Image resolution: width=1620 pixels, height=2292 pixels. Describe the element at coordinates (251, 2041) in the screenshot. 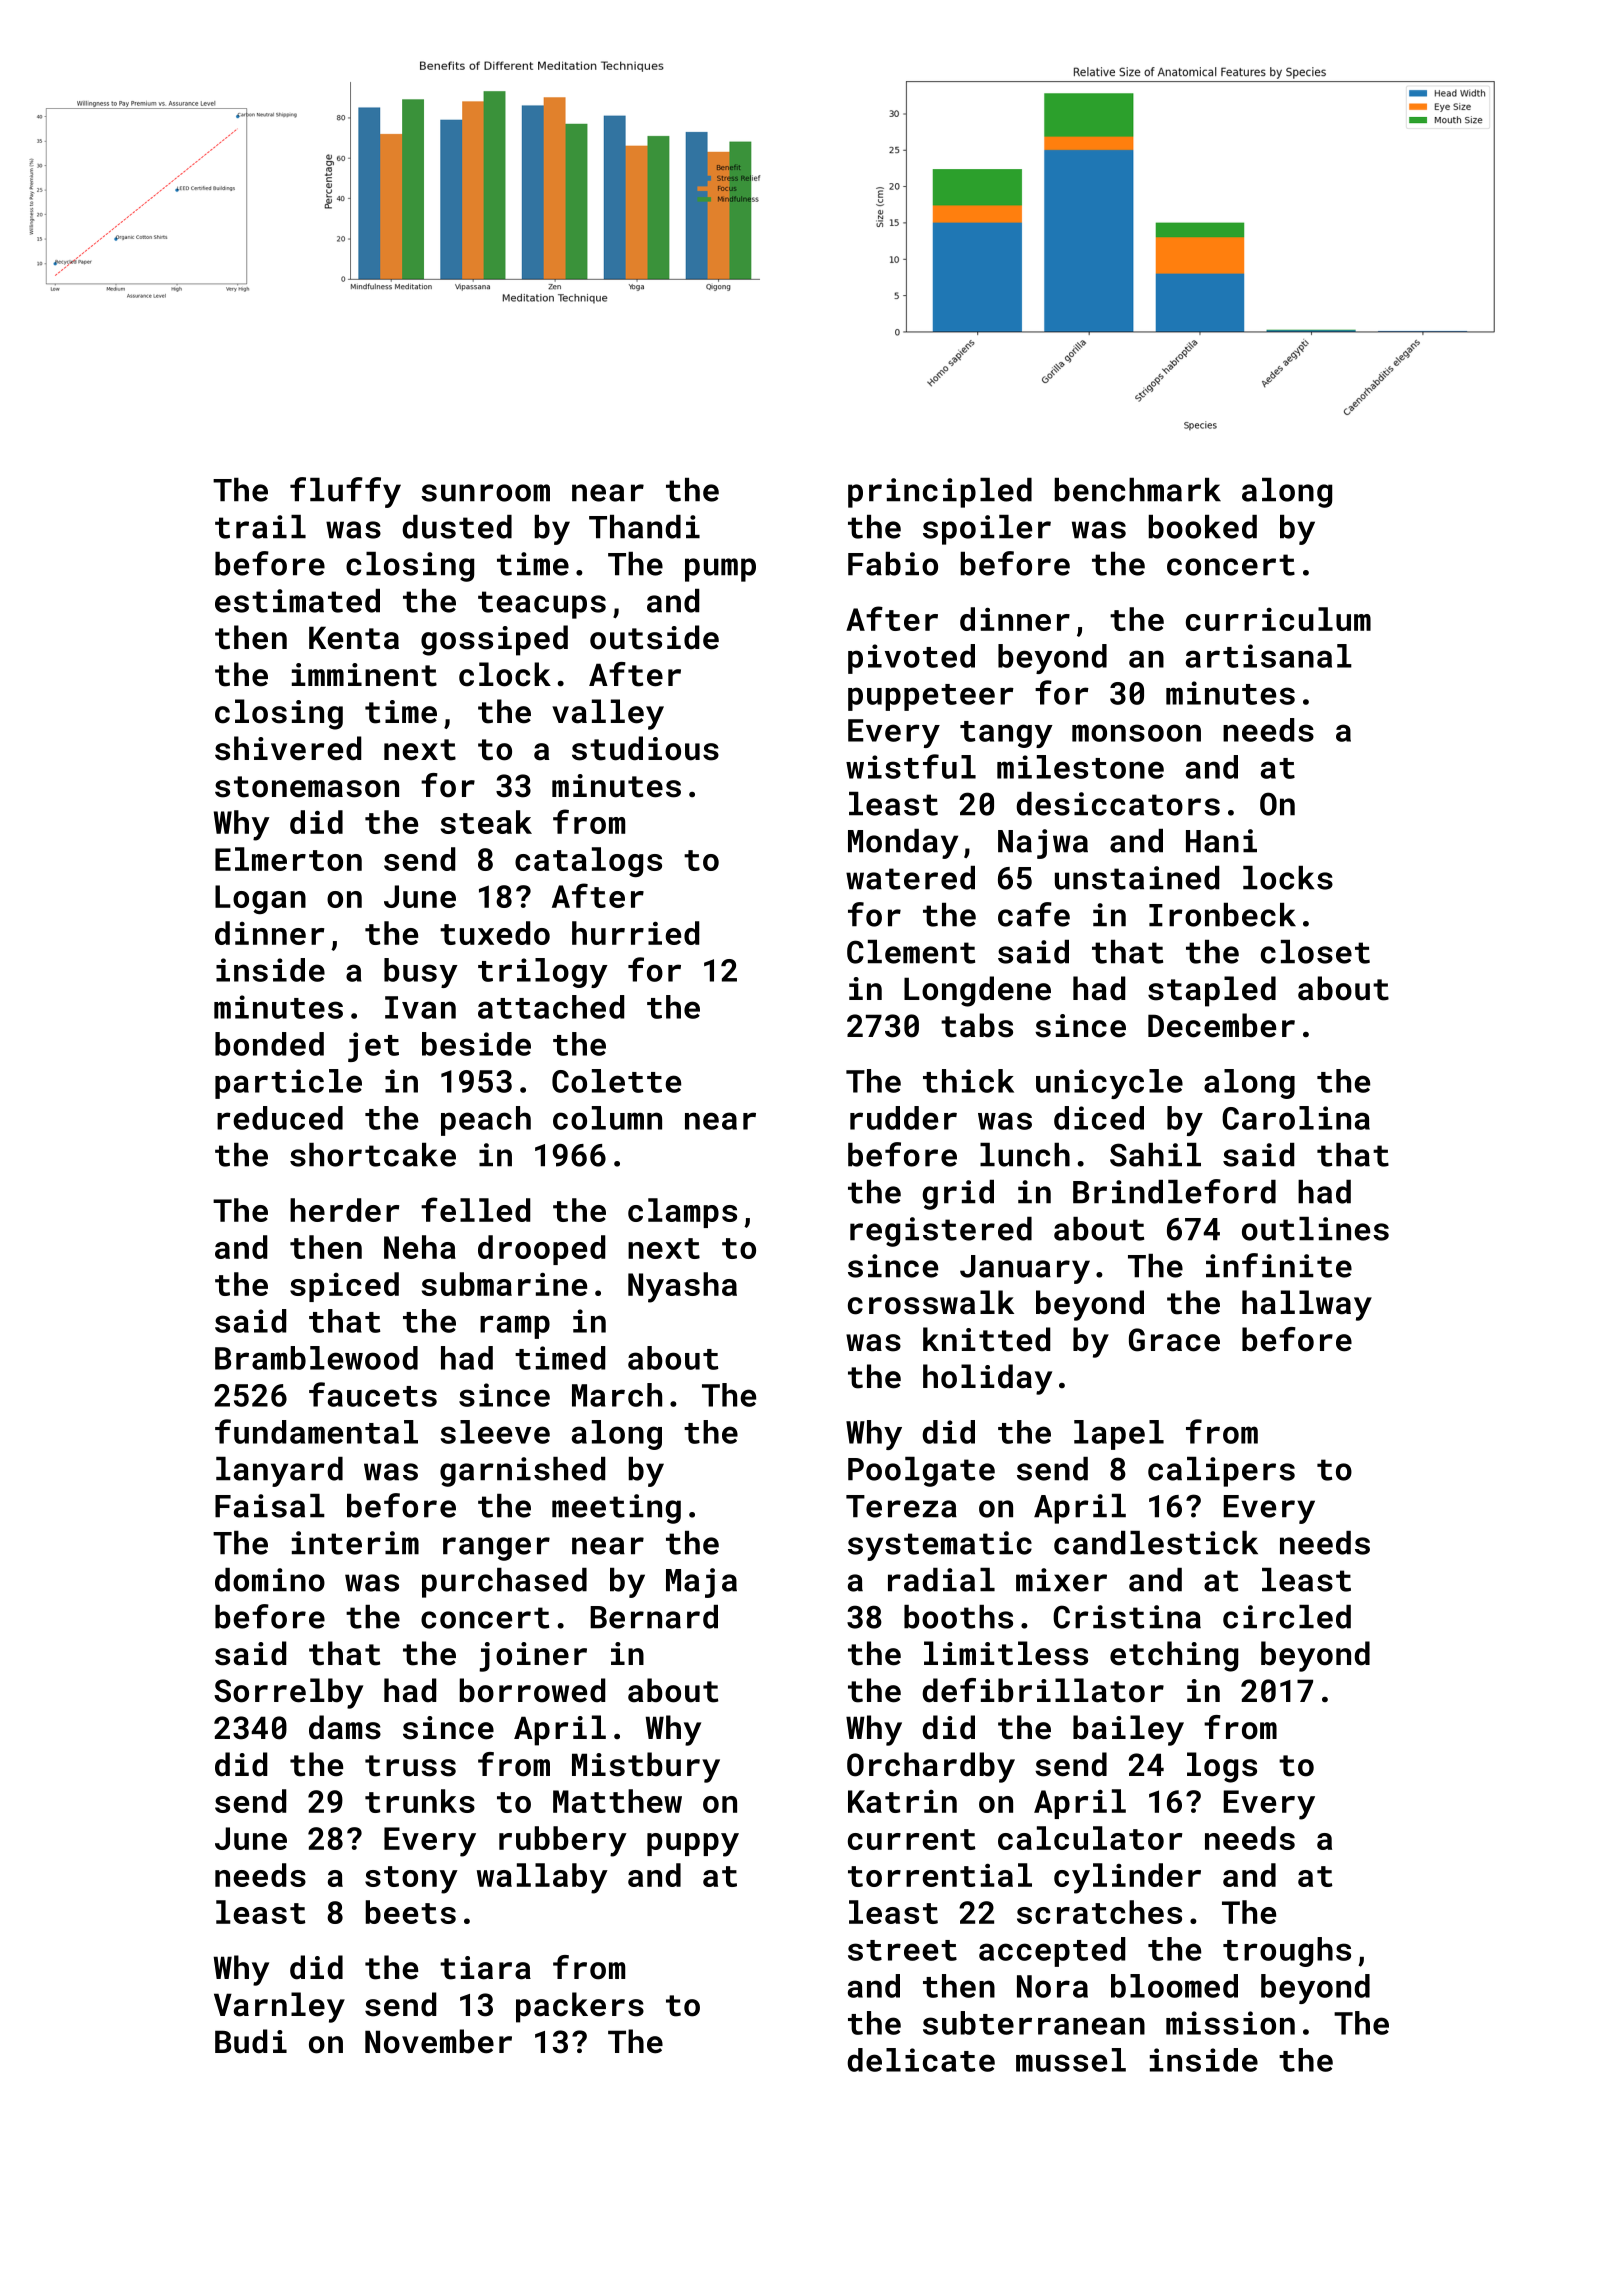

I see `Budi` at that location.
